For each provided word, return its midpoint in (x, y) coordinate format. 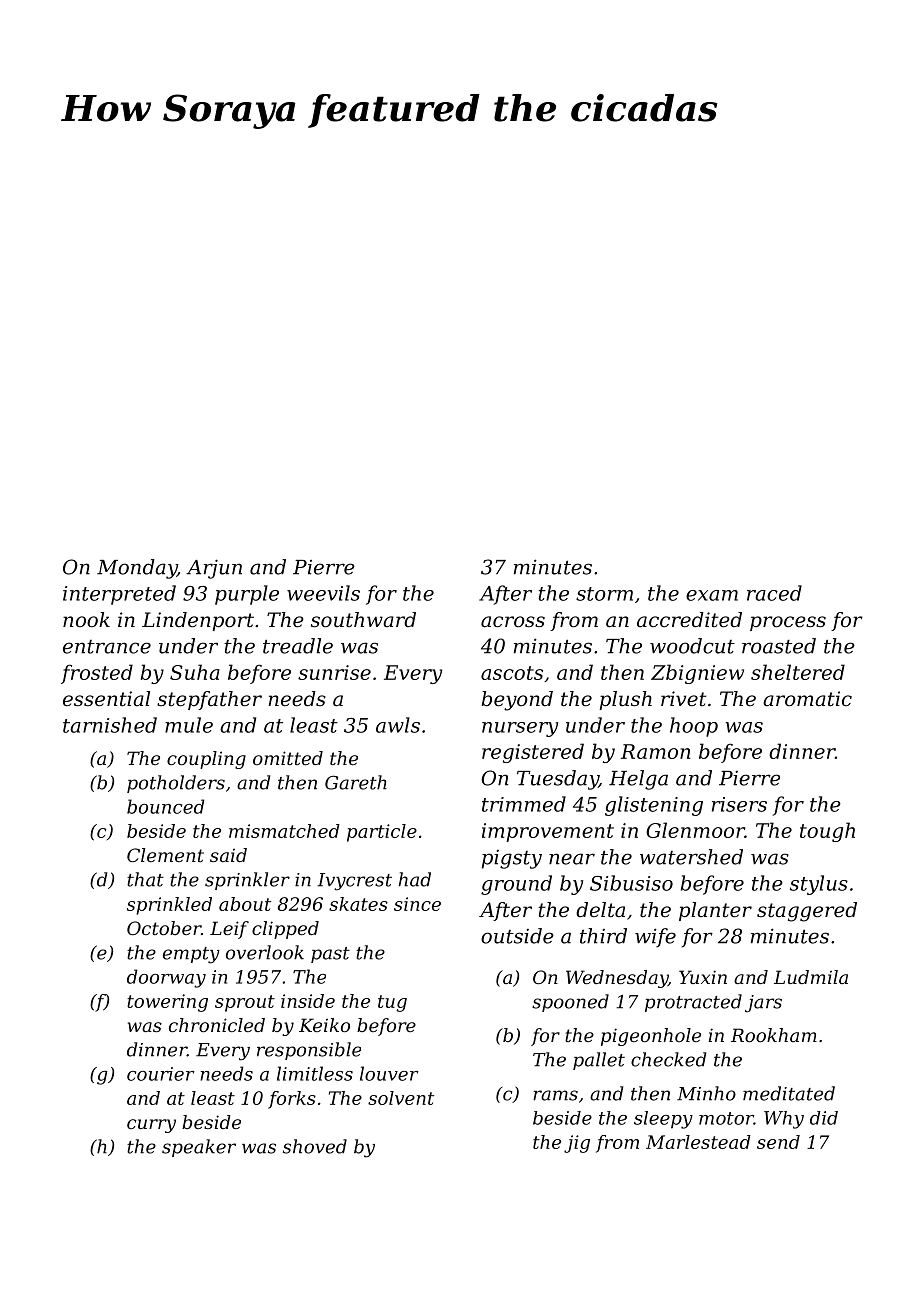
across (513, 622)
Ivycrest (354, 882)
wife (655, 937)
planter (715, 911)
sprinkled (169, 906)
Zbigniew (697, 674)
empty (191, 955)
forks (292, 1100)
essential (106, 699)
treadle (298, 646)
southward (363, 620)
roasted (779, 646)
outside (517, 936)
